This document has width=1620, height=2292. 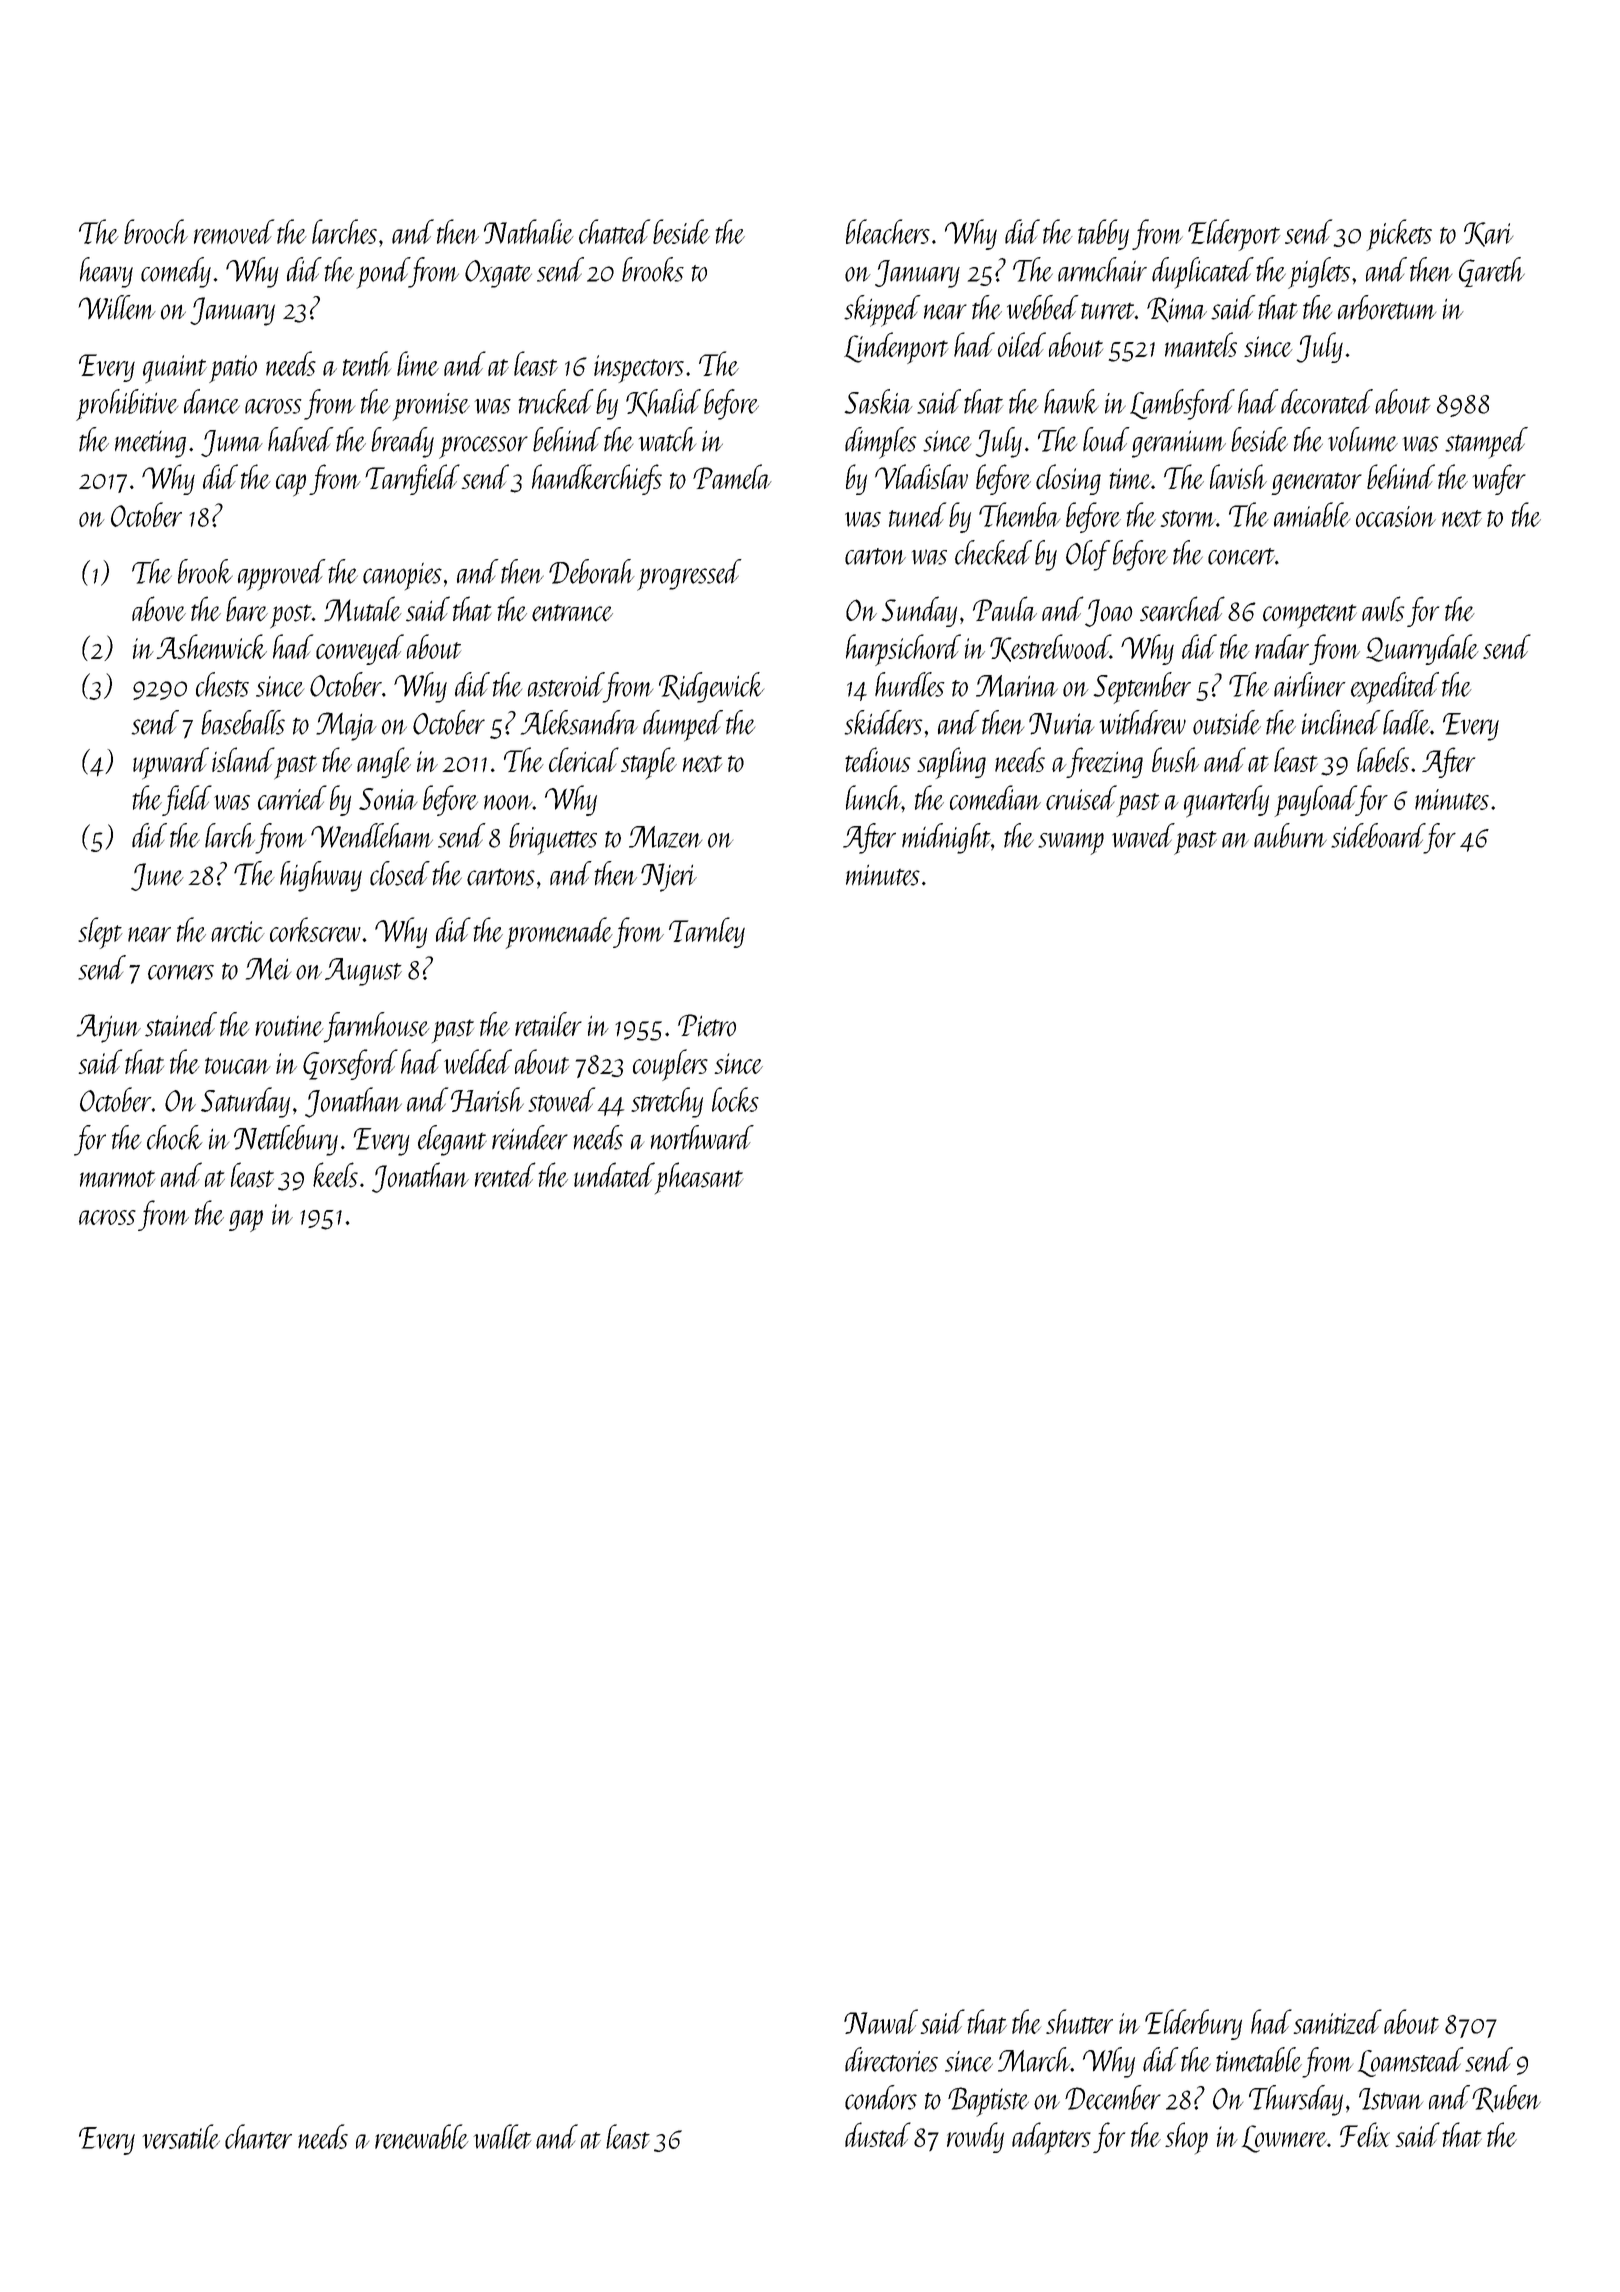 What do you see at coordinates (181, 2136) in the document?
I see `versatile` at bounding box center [181, 2136].
